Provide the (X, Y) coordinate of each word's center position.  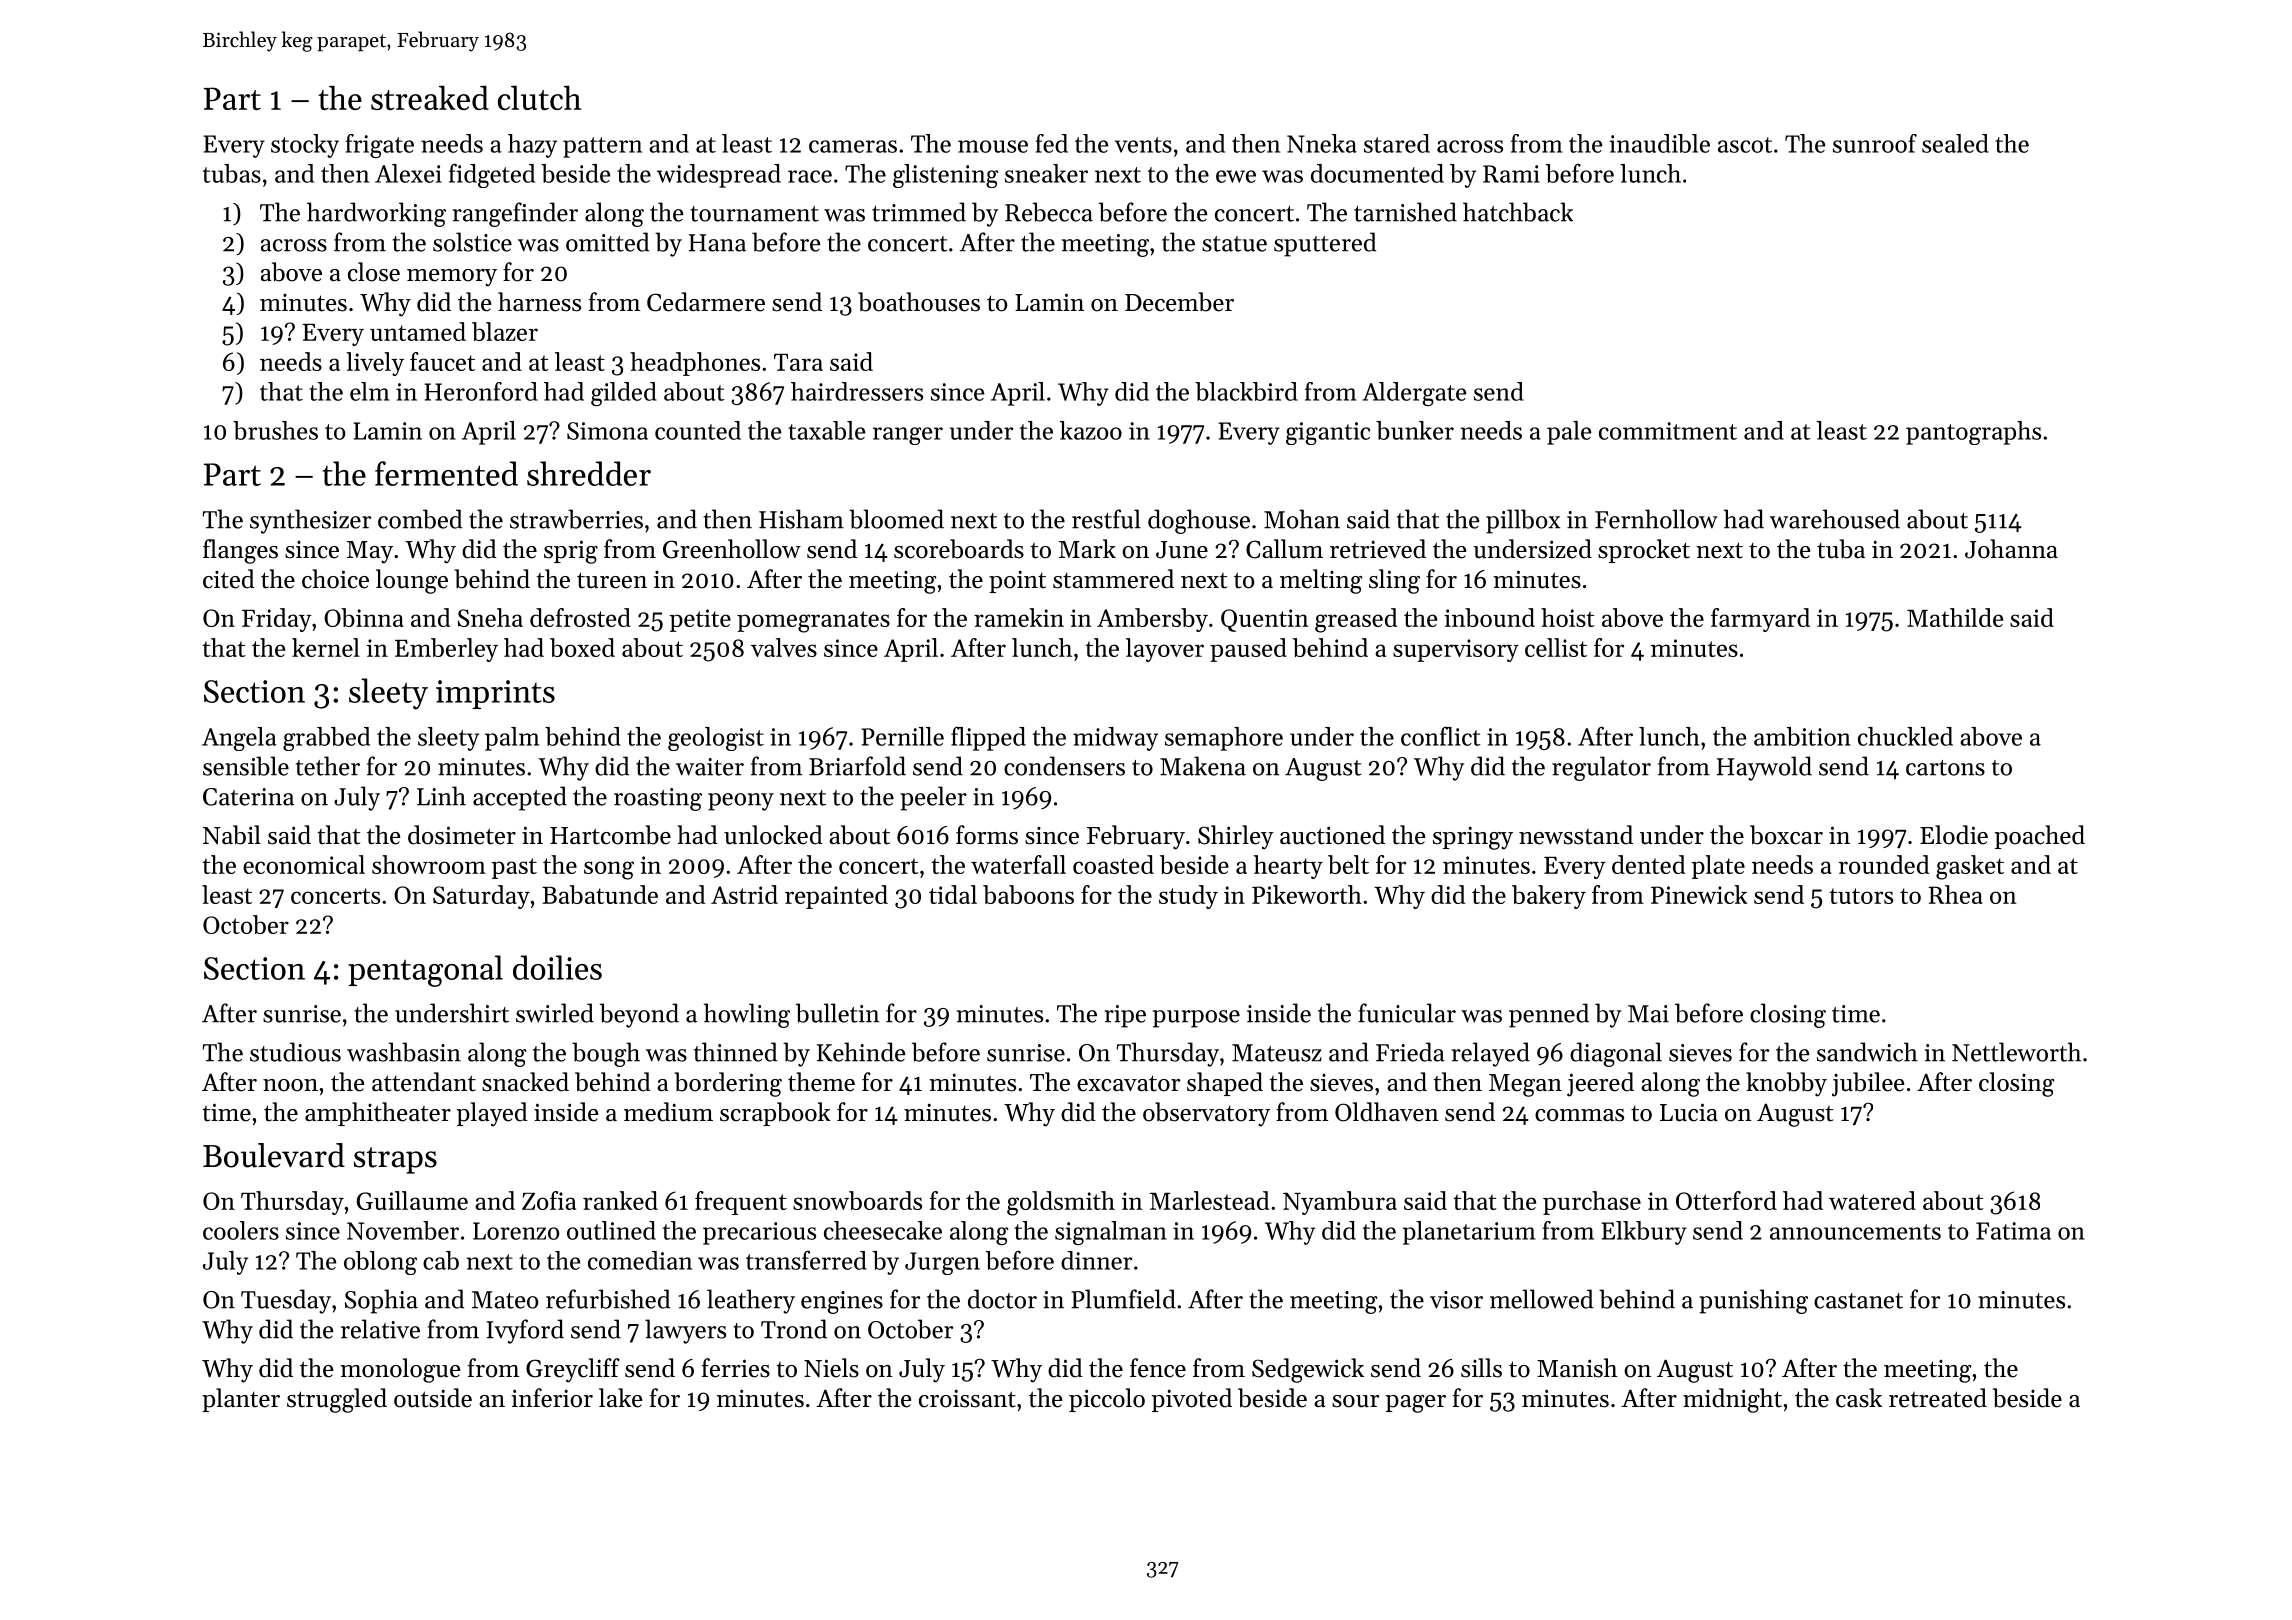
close (374, 272)
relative (380, 1329)
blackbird (1246, 391)
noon (290, 1085)
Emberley (446, 650)
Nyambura (1340, 1203)
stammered (1113, 579)
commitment (1668, 431)
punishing (1753, 1301)
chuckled (1905, 736)
